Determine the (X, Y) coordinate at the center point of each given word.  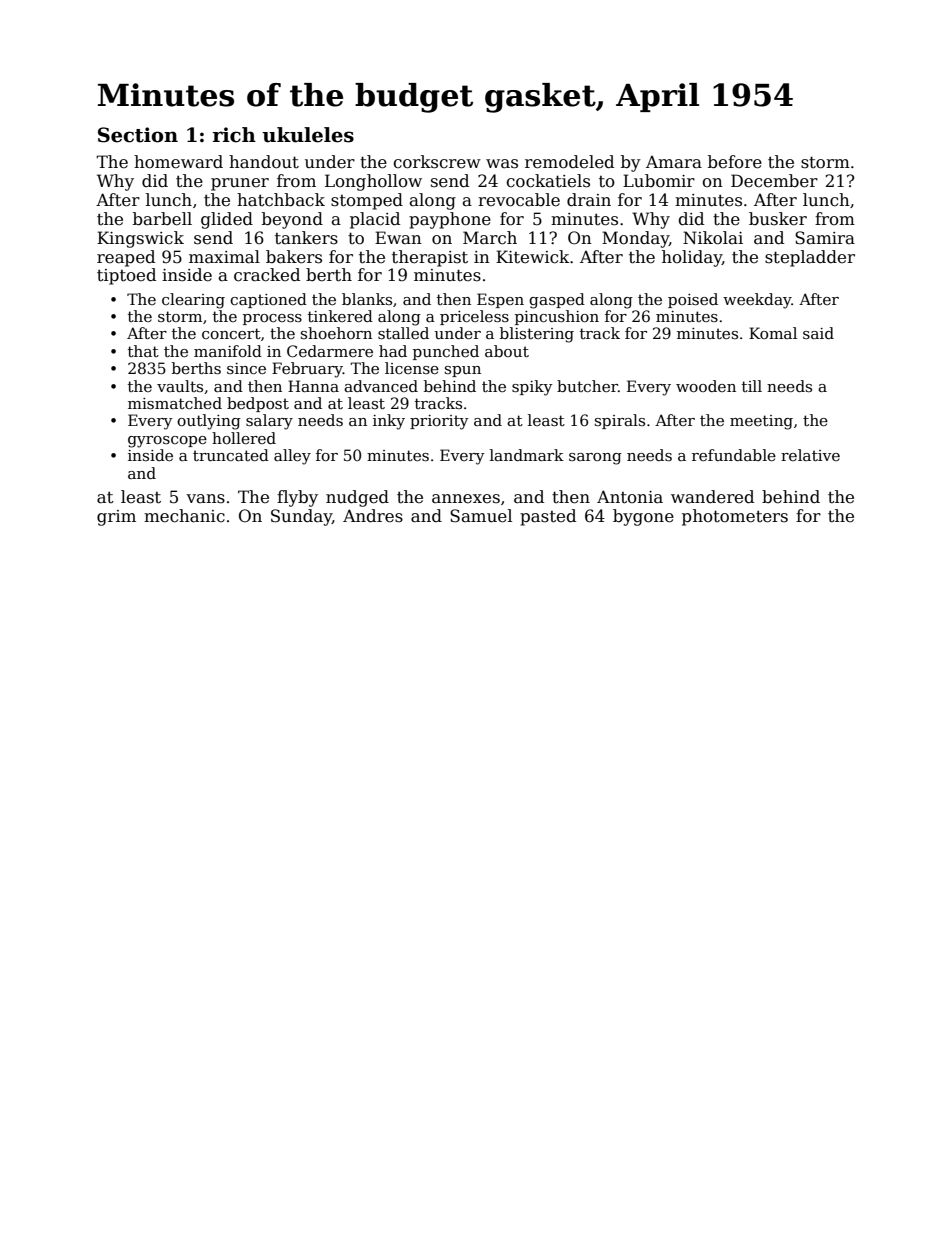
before (735, 162)
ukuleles (308, 135)
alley (292, 457)
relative (810, 455)
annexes (466, 499)
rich (234, 135)
